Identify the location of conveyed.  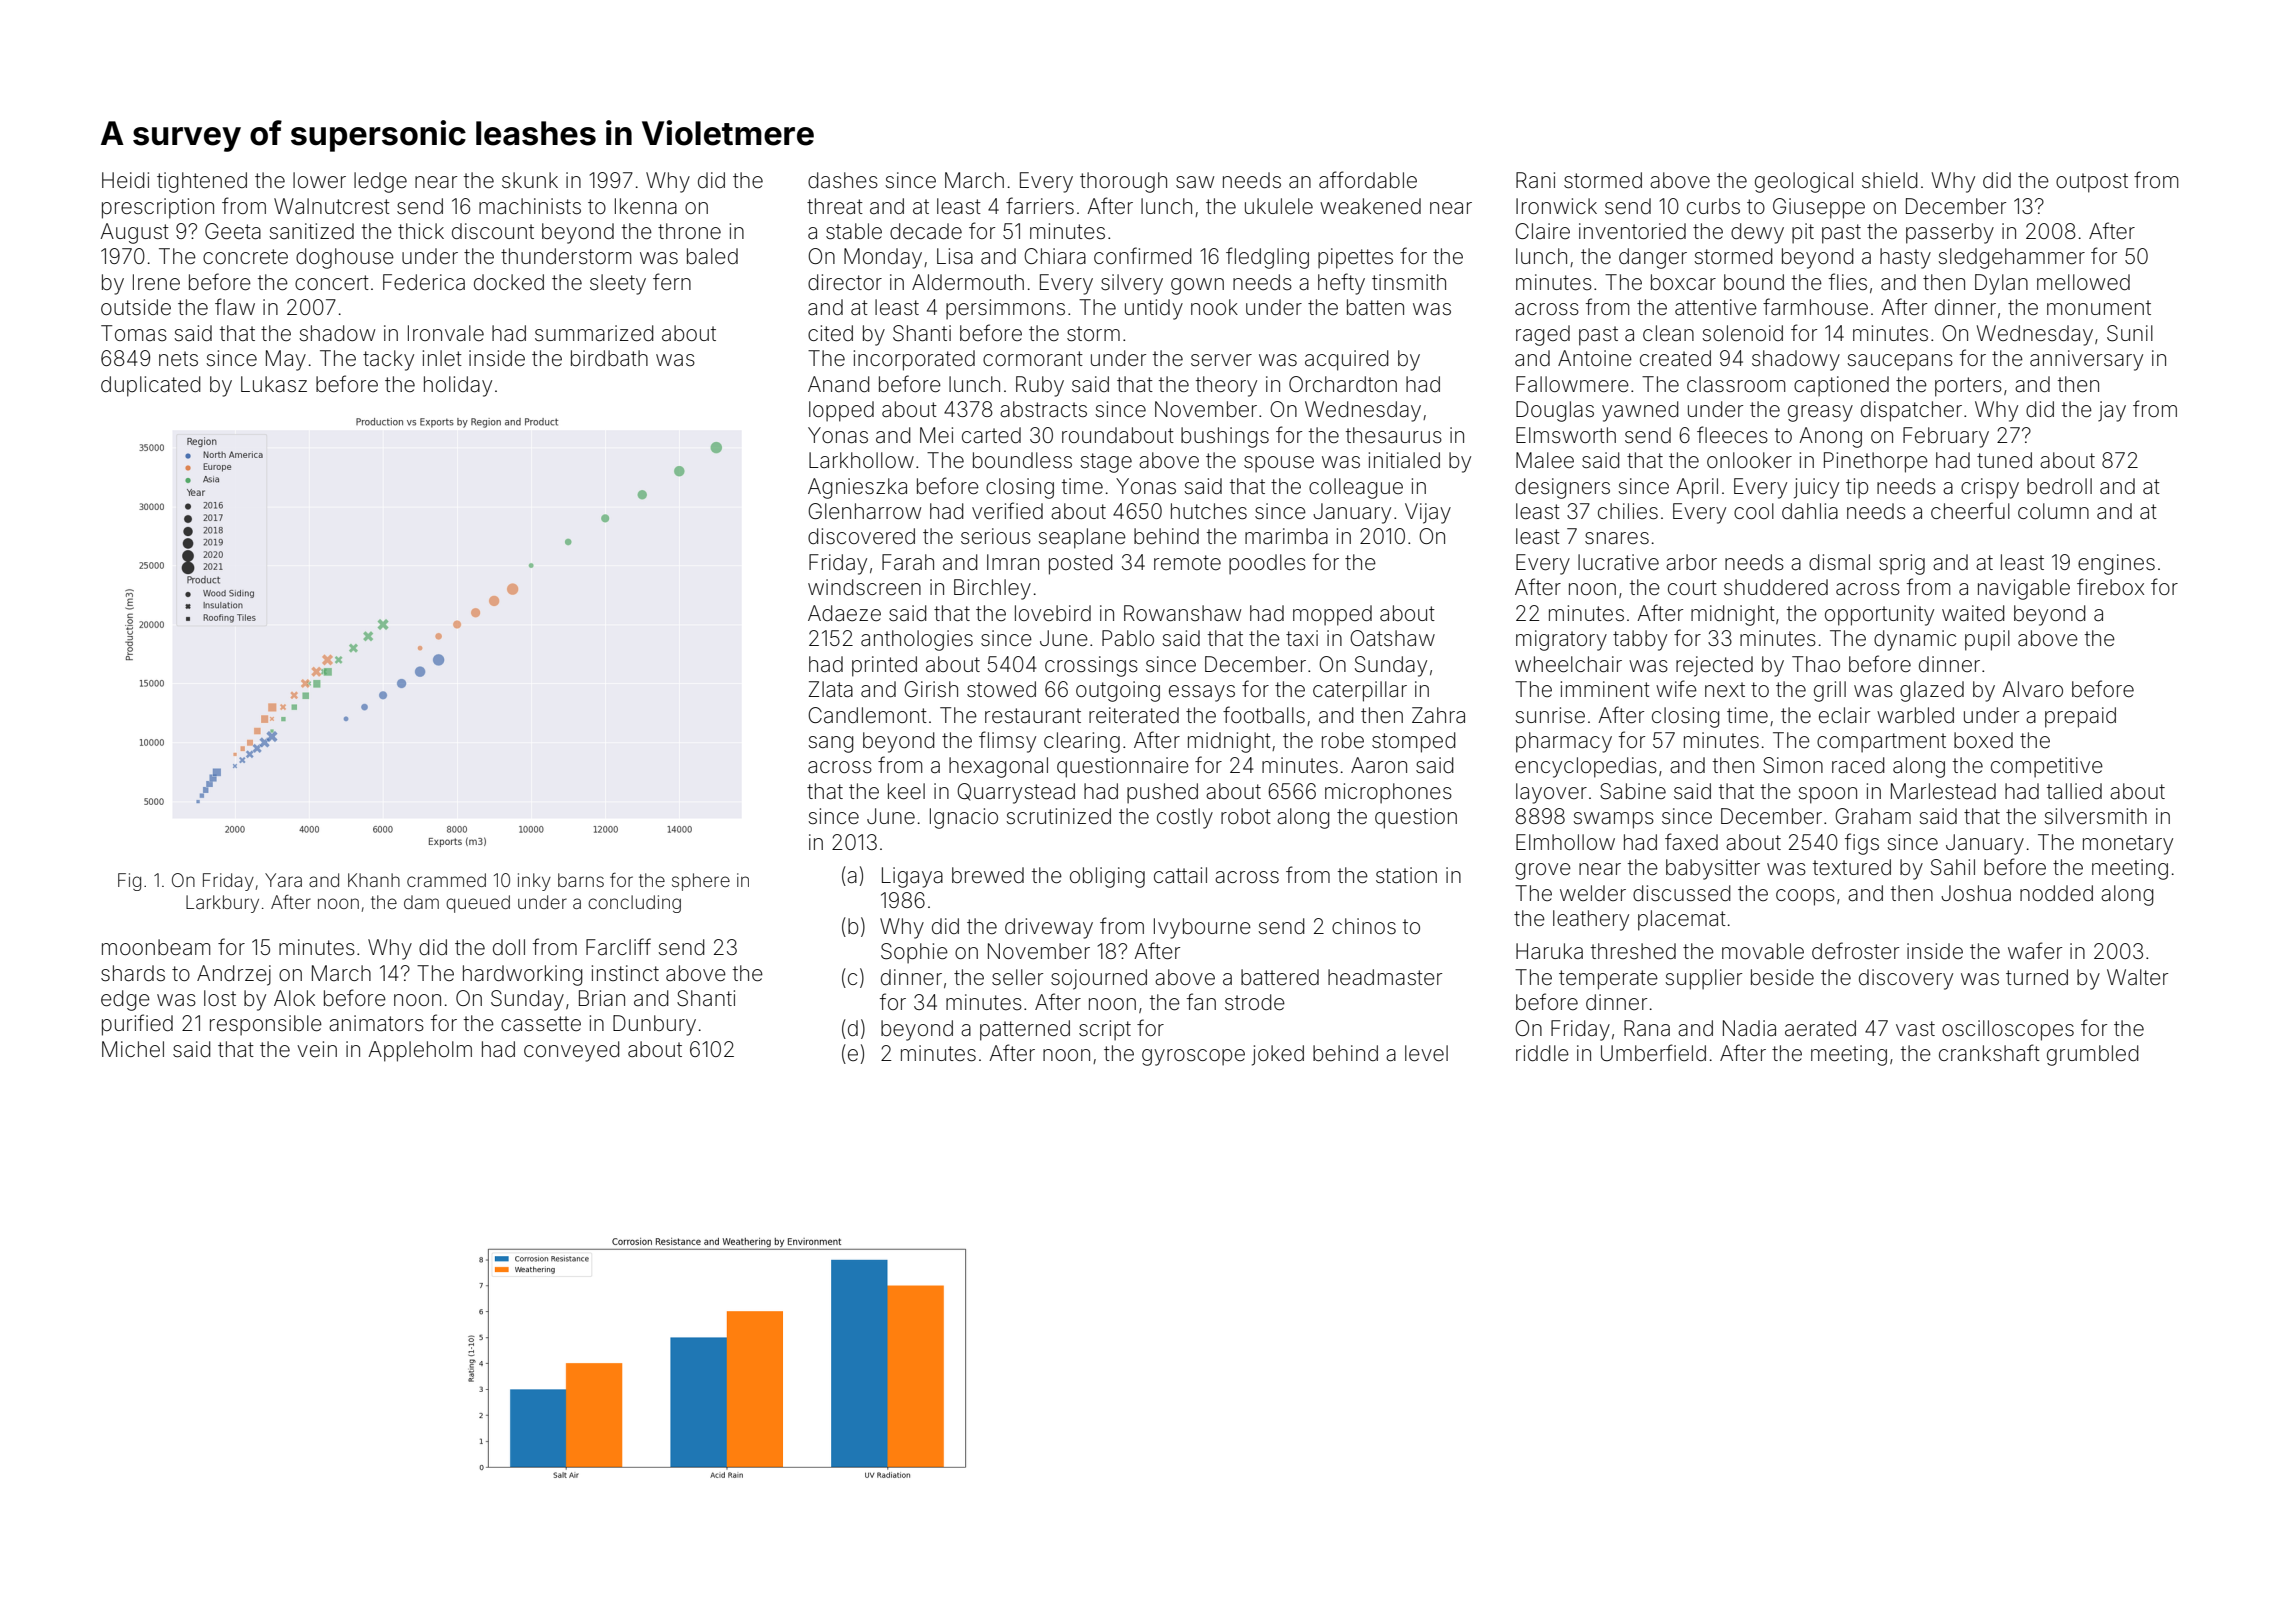
(571, 1051).
